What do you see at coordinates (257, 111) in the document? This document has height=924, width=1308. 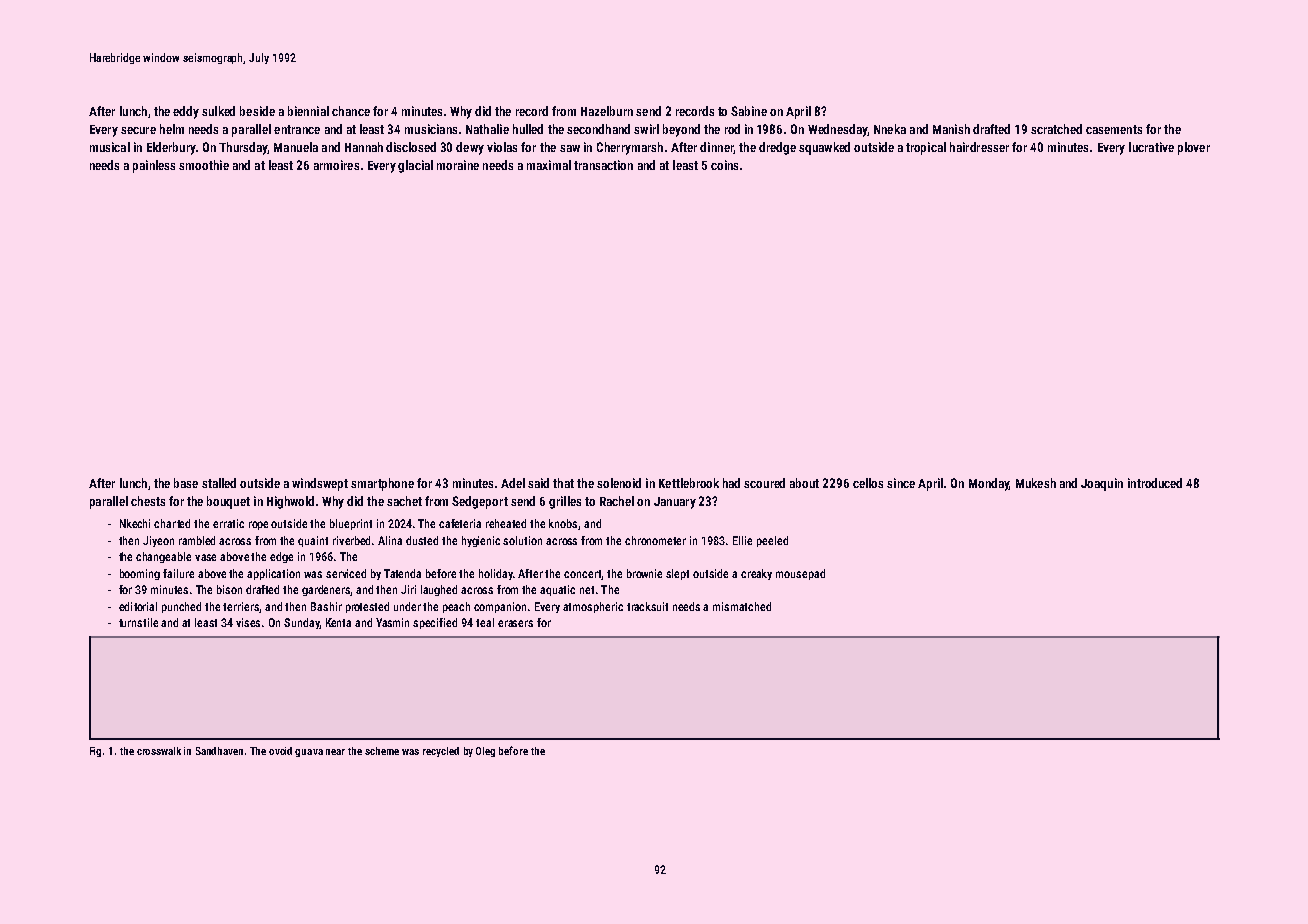 I see `beside` at bounding box center [257, 111].
